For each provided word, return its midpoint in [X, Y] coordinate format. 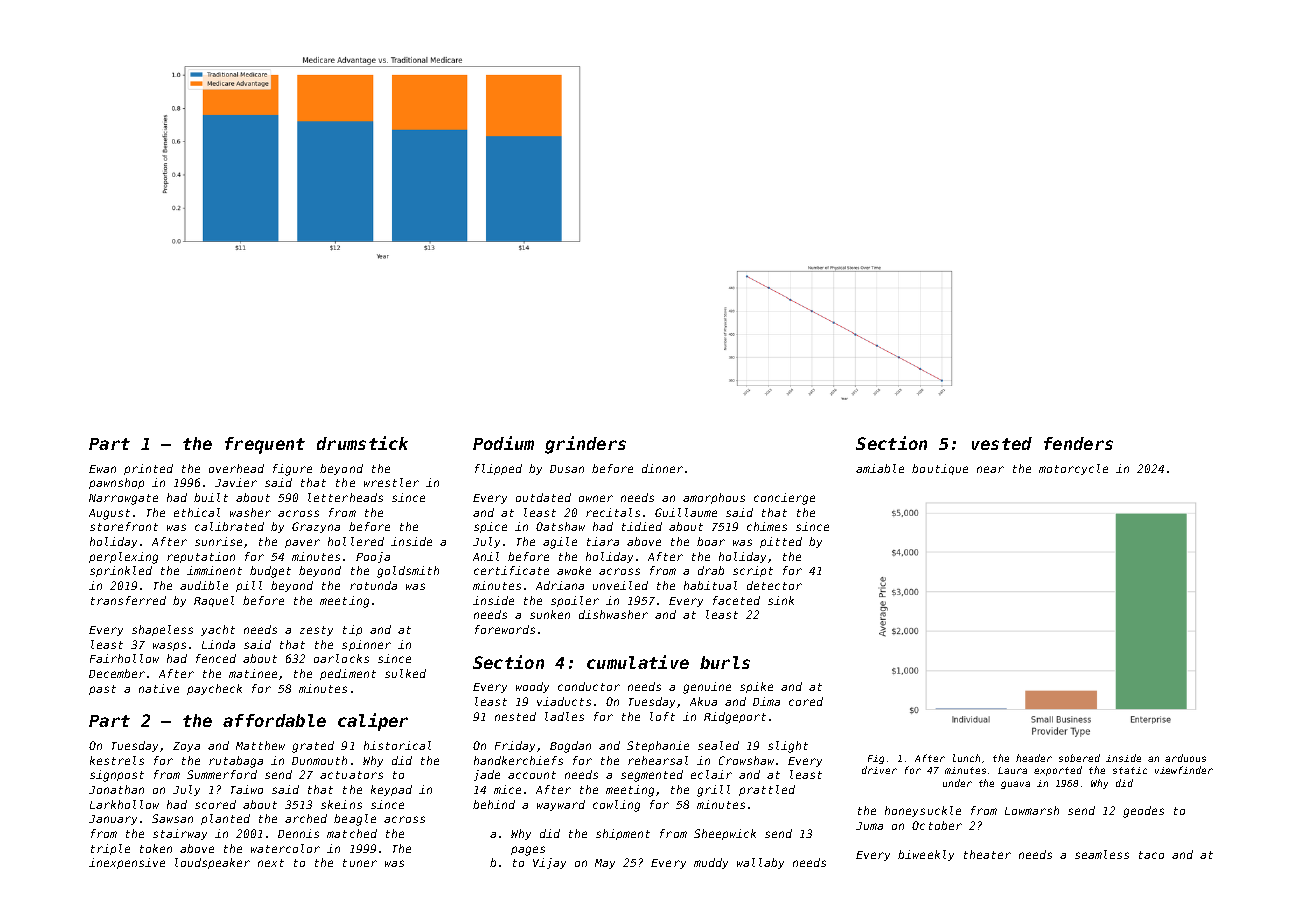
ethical [197, 512]
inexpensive [127, 863]
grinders [585, 445]
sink [781, 600]
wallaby [760, 863]
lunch [966, 758]
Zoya [186, 747]
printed [148, 469]
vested [1002, 443]
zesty [316, 631]
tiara [603, 541]
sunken [550, 614]
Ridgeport [735, 718]
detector [774, 585]
